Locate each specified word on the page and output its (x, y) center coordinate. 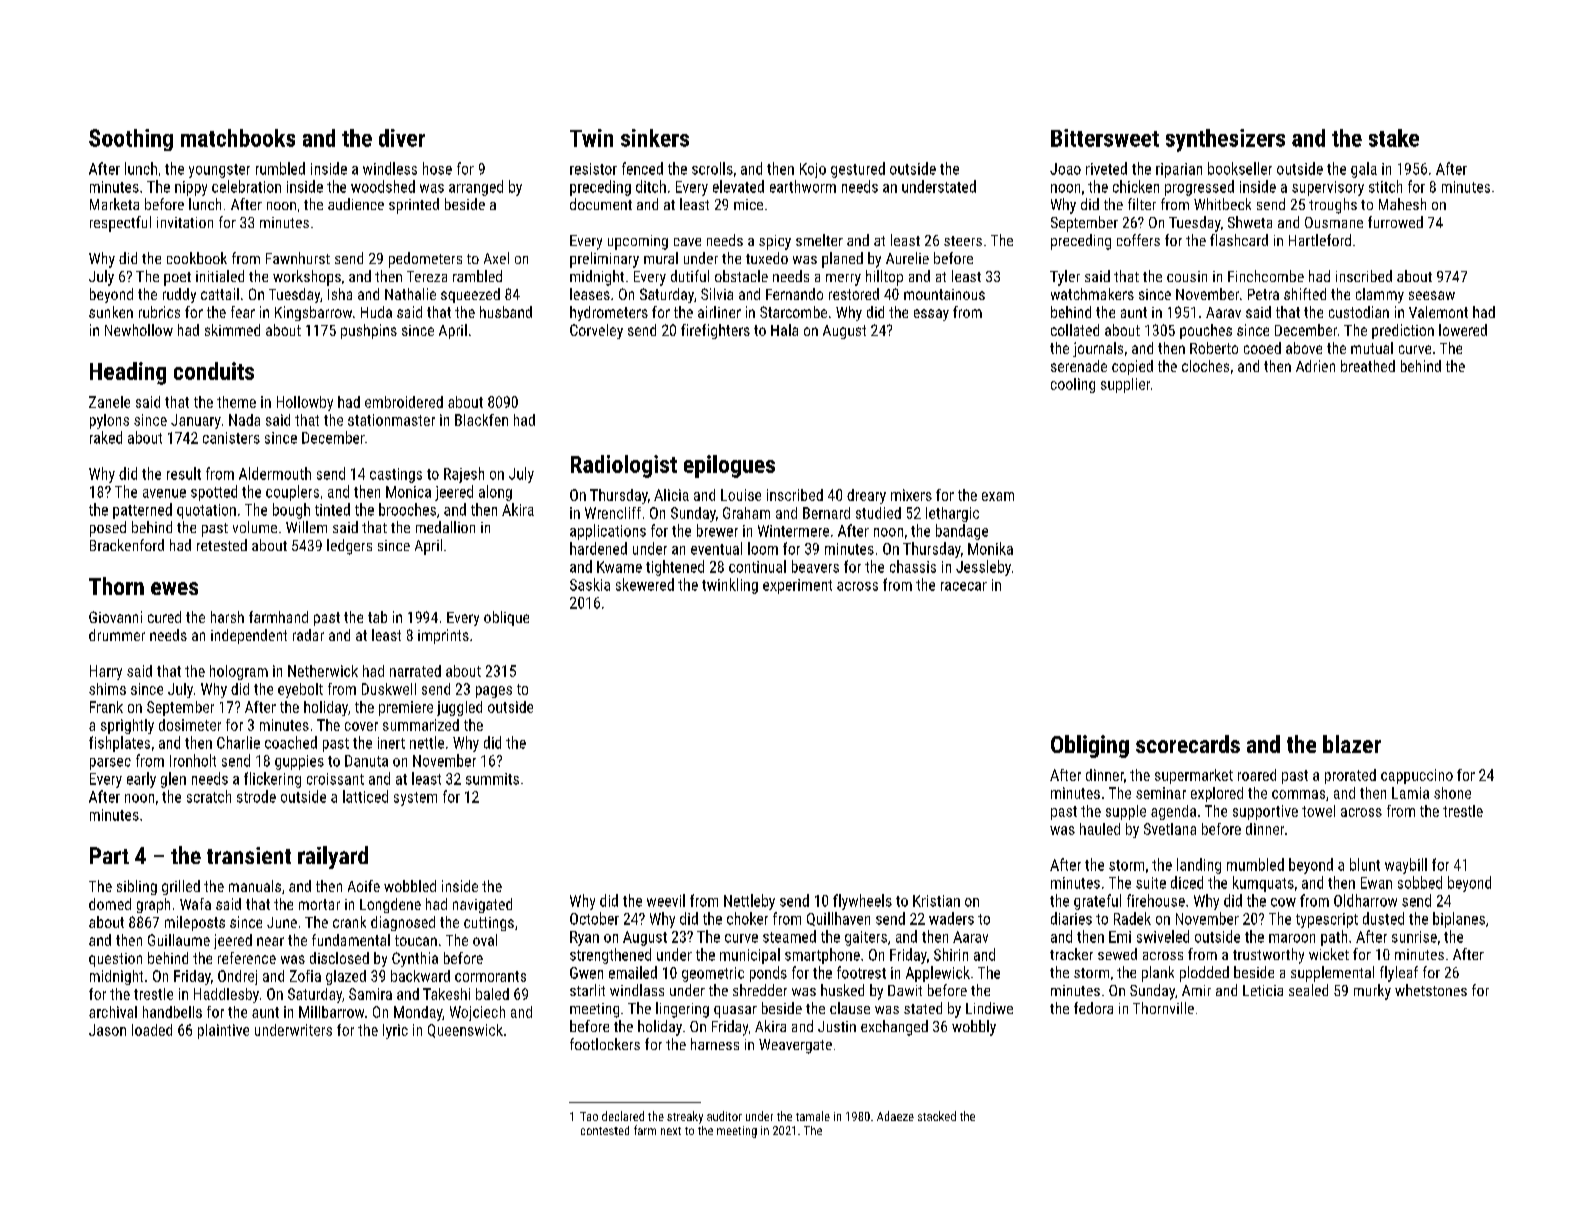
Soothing (131, 140)
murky (1372, 992)
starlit (587, 990)
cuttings (489, 924)
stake (1394, 138)
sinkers (655, 138)
